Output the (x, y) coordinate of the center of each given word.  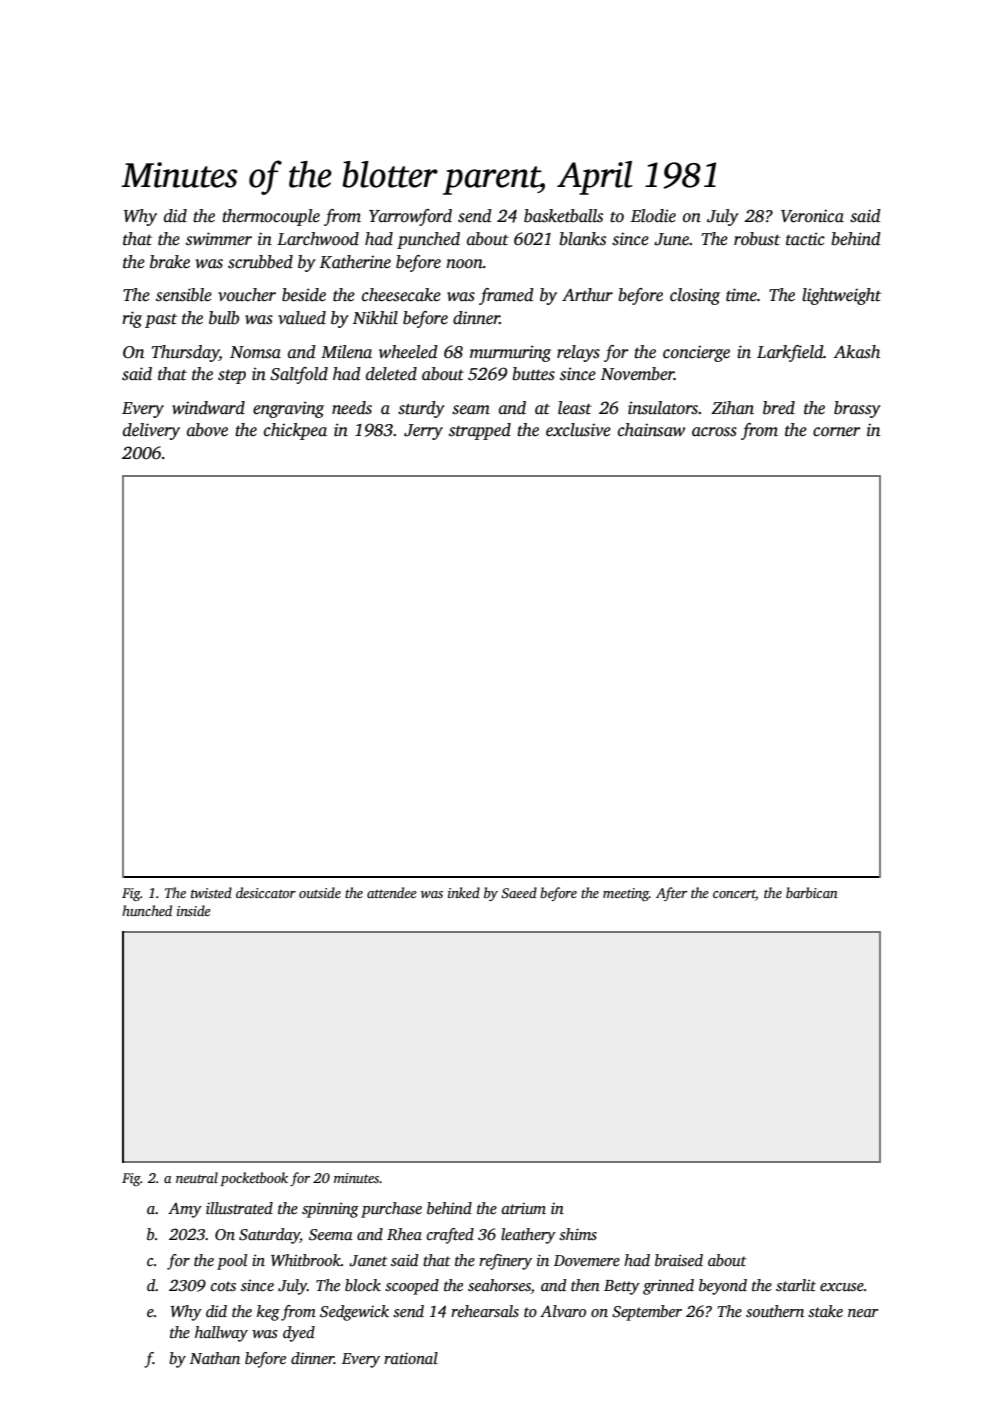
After (671, 894)
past (161, 320)
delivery (151, 431)
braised (679, 1260)
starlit (796, 1285)
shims (578, 1234)
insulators (663, 408)
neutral (197, 1177)
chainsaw (651, 430)
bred (779, 408)
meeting (626, 894)
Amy (185, 1210)
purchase (391, 1210)
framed (506, 296)
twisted (211, 892)
